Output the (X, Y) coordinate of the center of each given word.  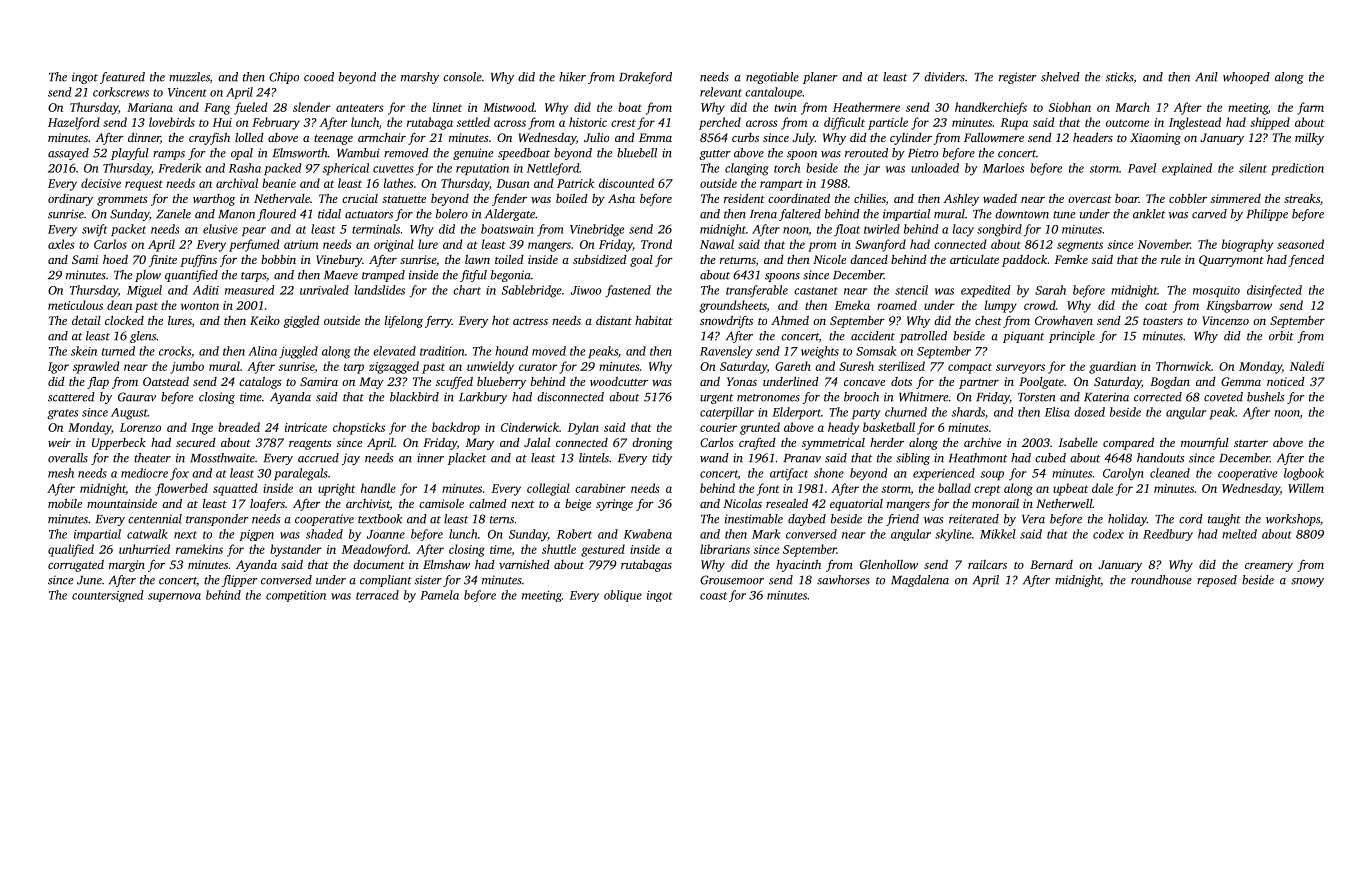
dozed (1089, 412)
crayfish (209, 138)
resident (744, 198)
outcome (1127, 123)
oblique (623, 596)
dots (901, 381)
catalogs (260, 383)
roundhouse (1161, 580)
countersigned (108, 596)
